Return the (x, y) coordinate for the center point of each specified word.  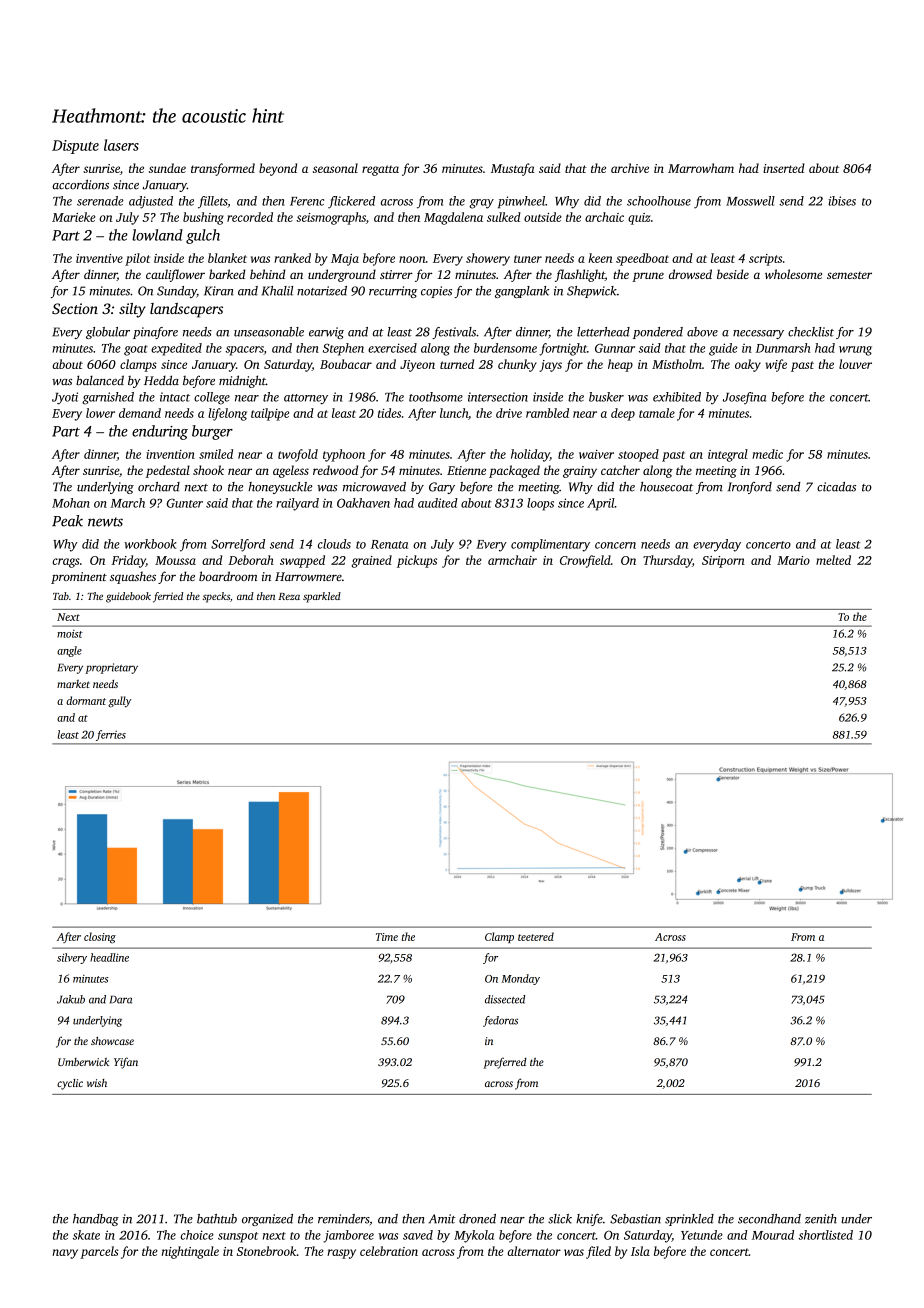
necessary (758, 334)
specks (216, 597)
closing (100, 937)
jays (550, 366)
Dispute (75, 147)
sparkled (322, 597)
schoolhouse (659, 201)
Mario (793, 560)
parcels (99, 1252)
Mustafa (513, 169)
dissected (505, 999)
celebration (389, 1251)
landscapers (186, 310)
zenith (821, 1219)
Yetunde (702, 1235)
